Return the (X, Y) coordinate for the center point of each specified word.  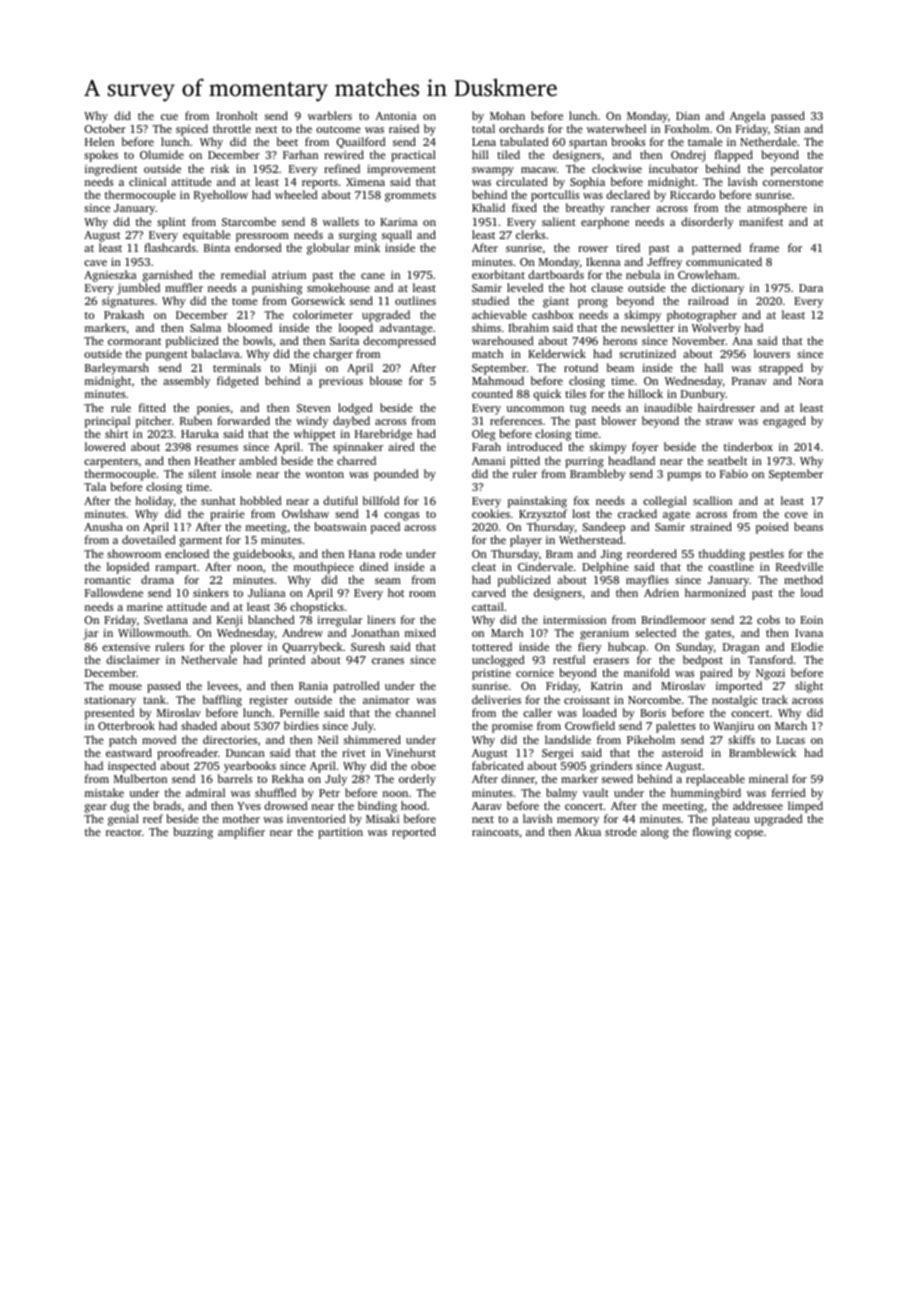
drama (157, 579)
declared (628, 194)
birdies (301, 725)
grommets (410, 197)
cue (169, 117)
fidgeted (238, 382)
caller (537, 712)
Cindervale (545, 566)
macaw (539, 170)
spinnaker (358, 448)
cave (95, 263)
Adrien (661, 592)
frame (764, 247)
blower (619, 420)
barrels (235, 778)
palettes (676, 727)
